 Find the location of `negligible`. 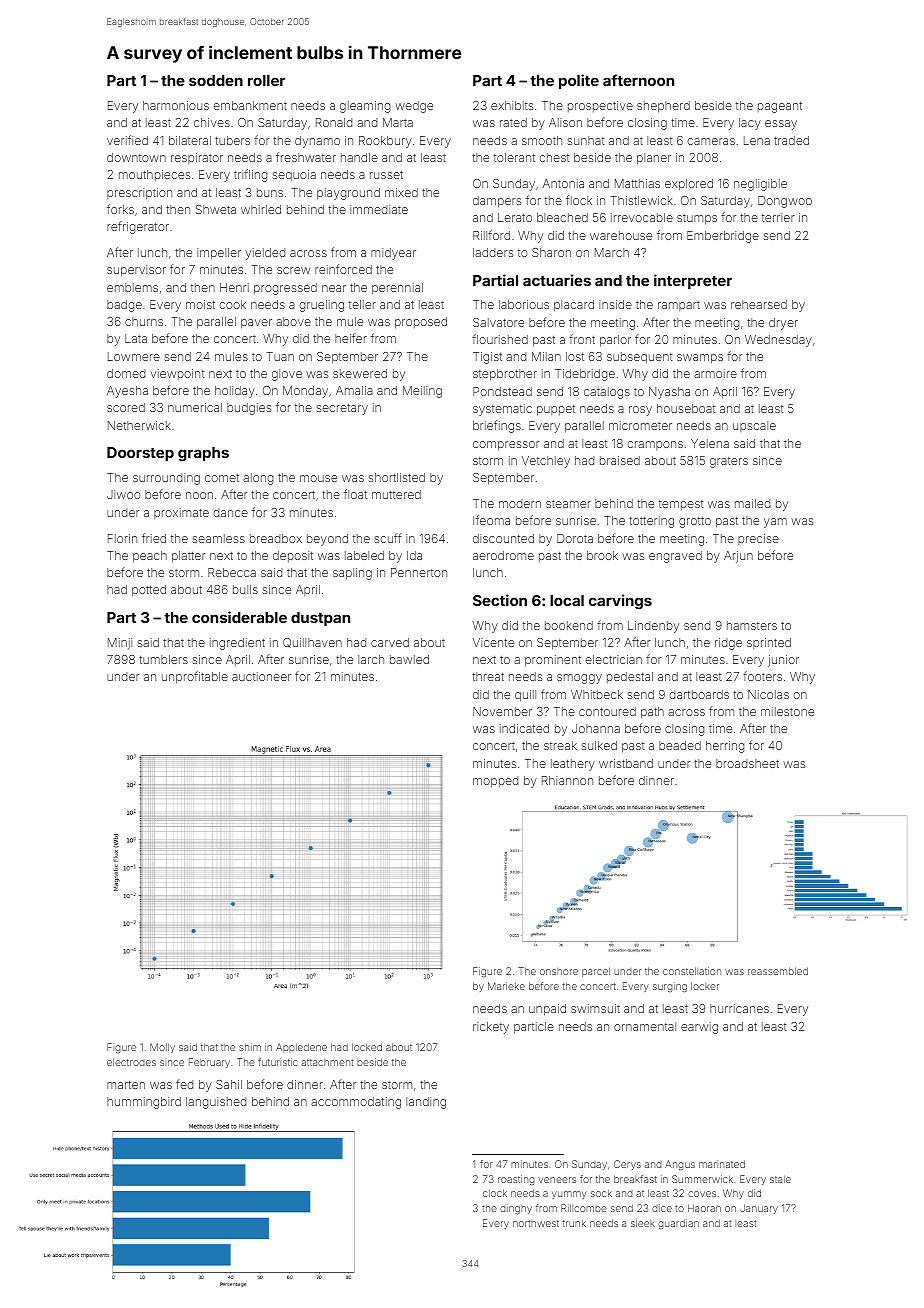

negligible is located at coordinates (760, 185).
